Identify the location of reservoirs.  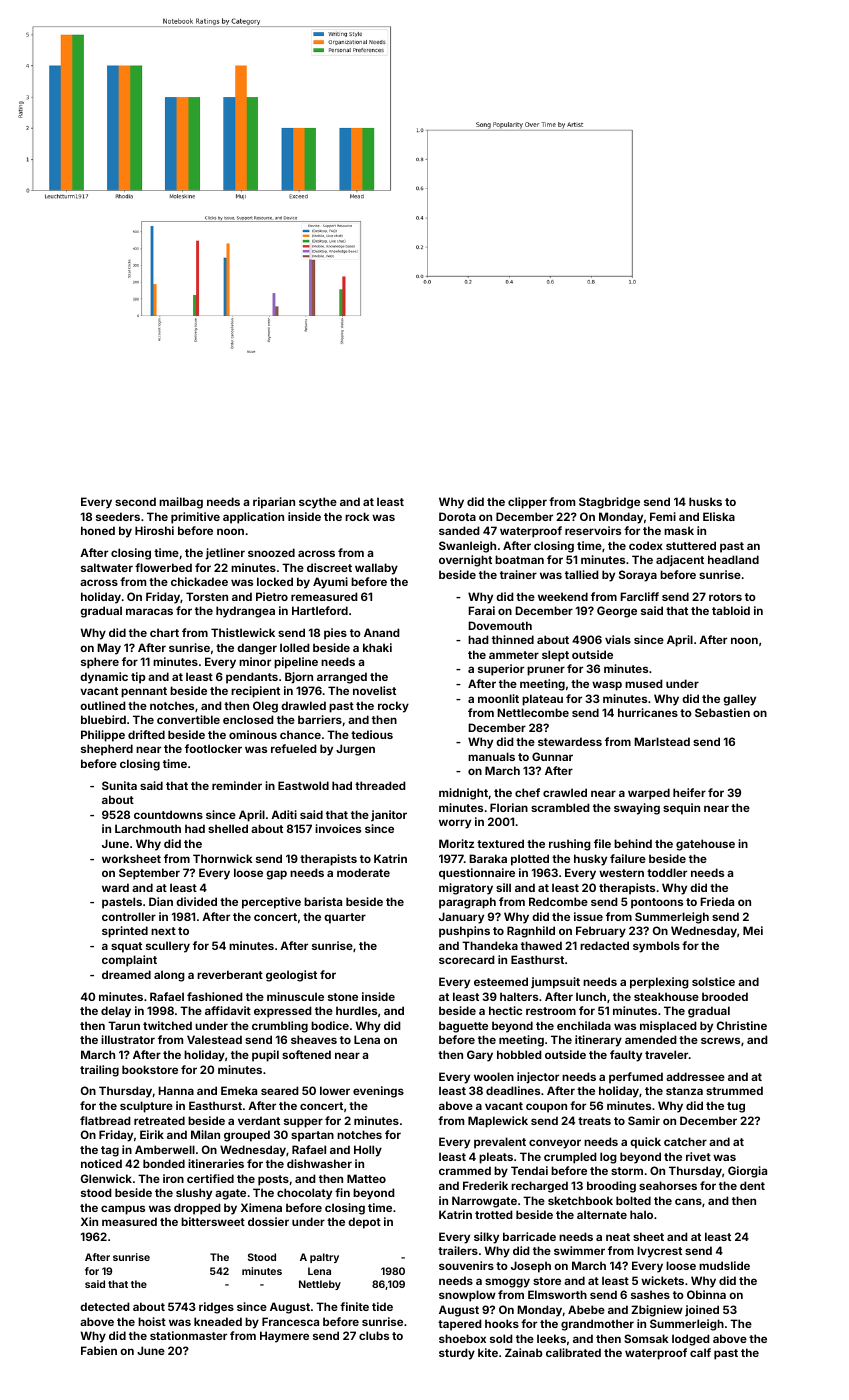
(593, 530).
